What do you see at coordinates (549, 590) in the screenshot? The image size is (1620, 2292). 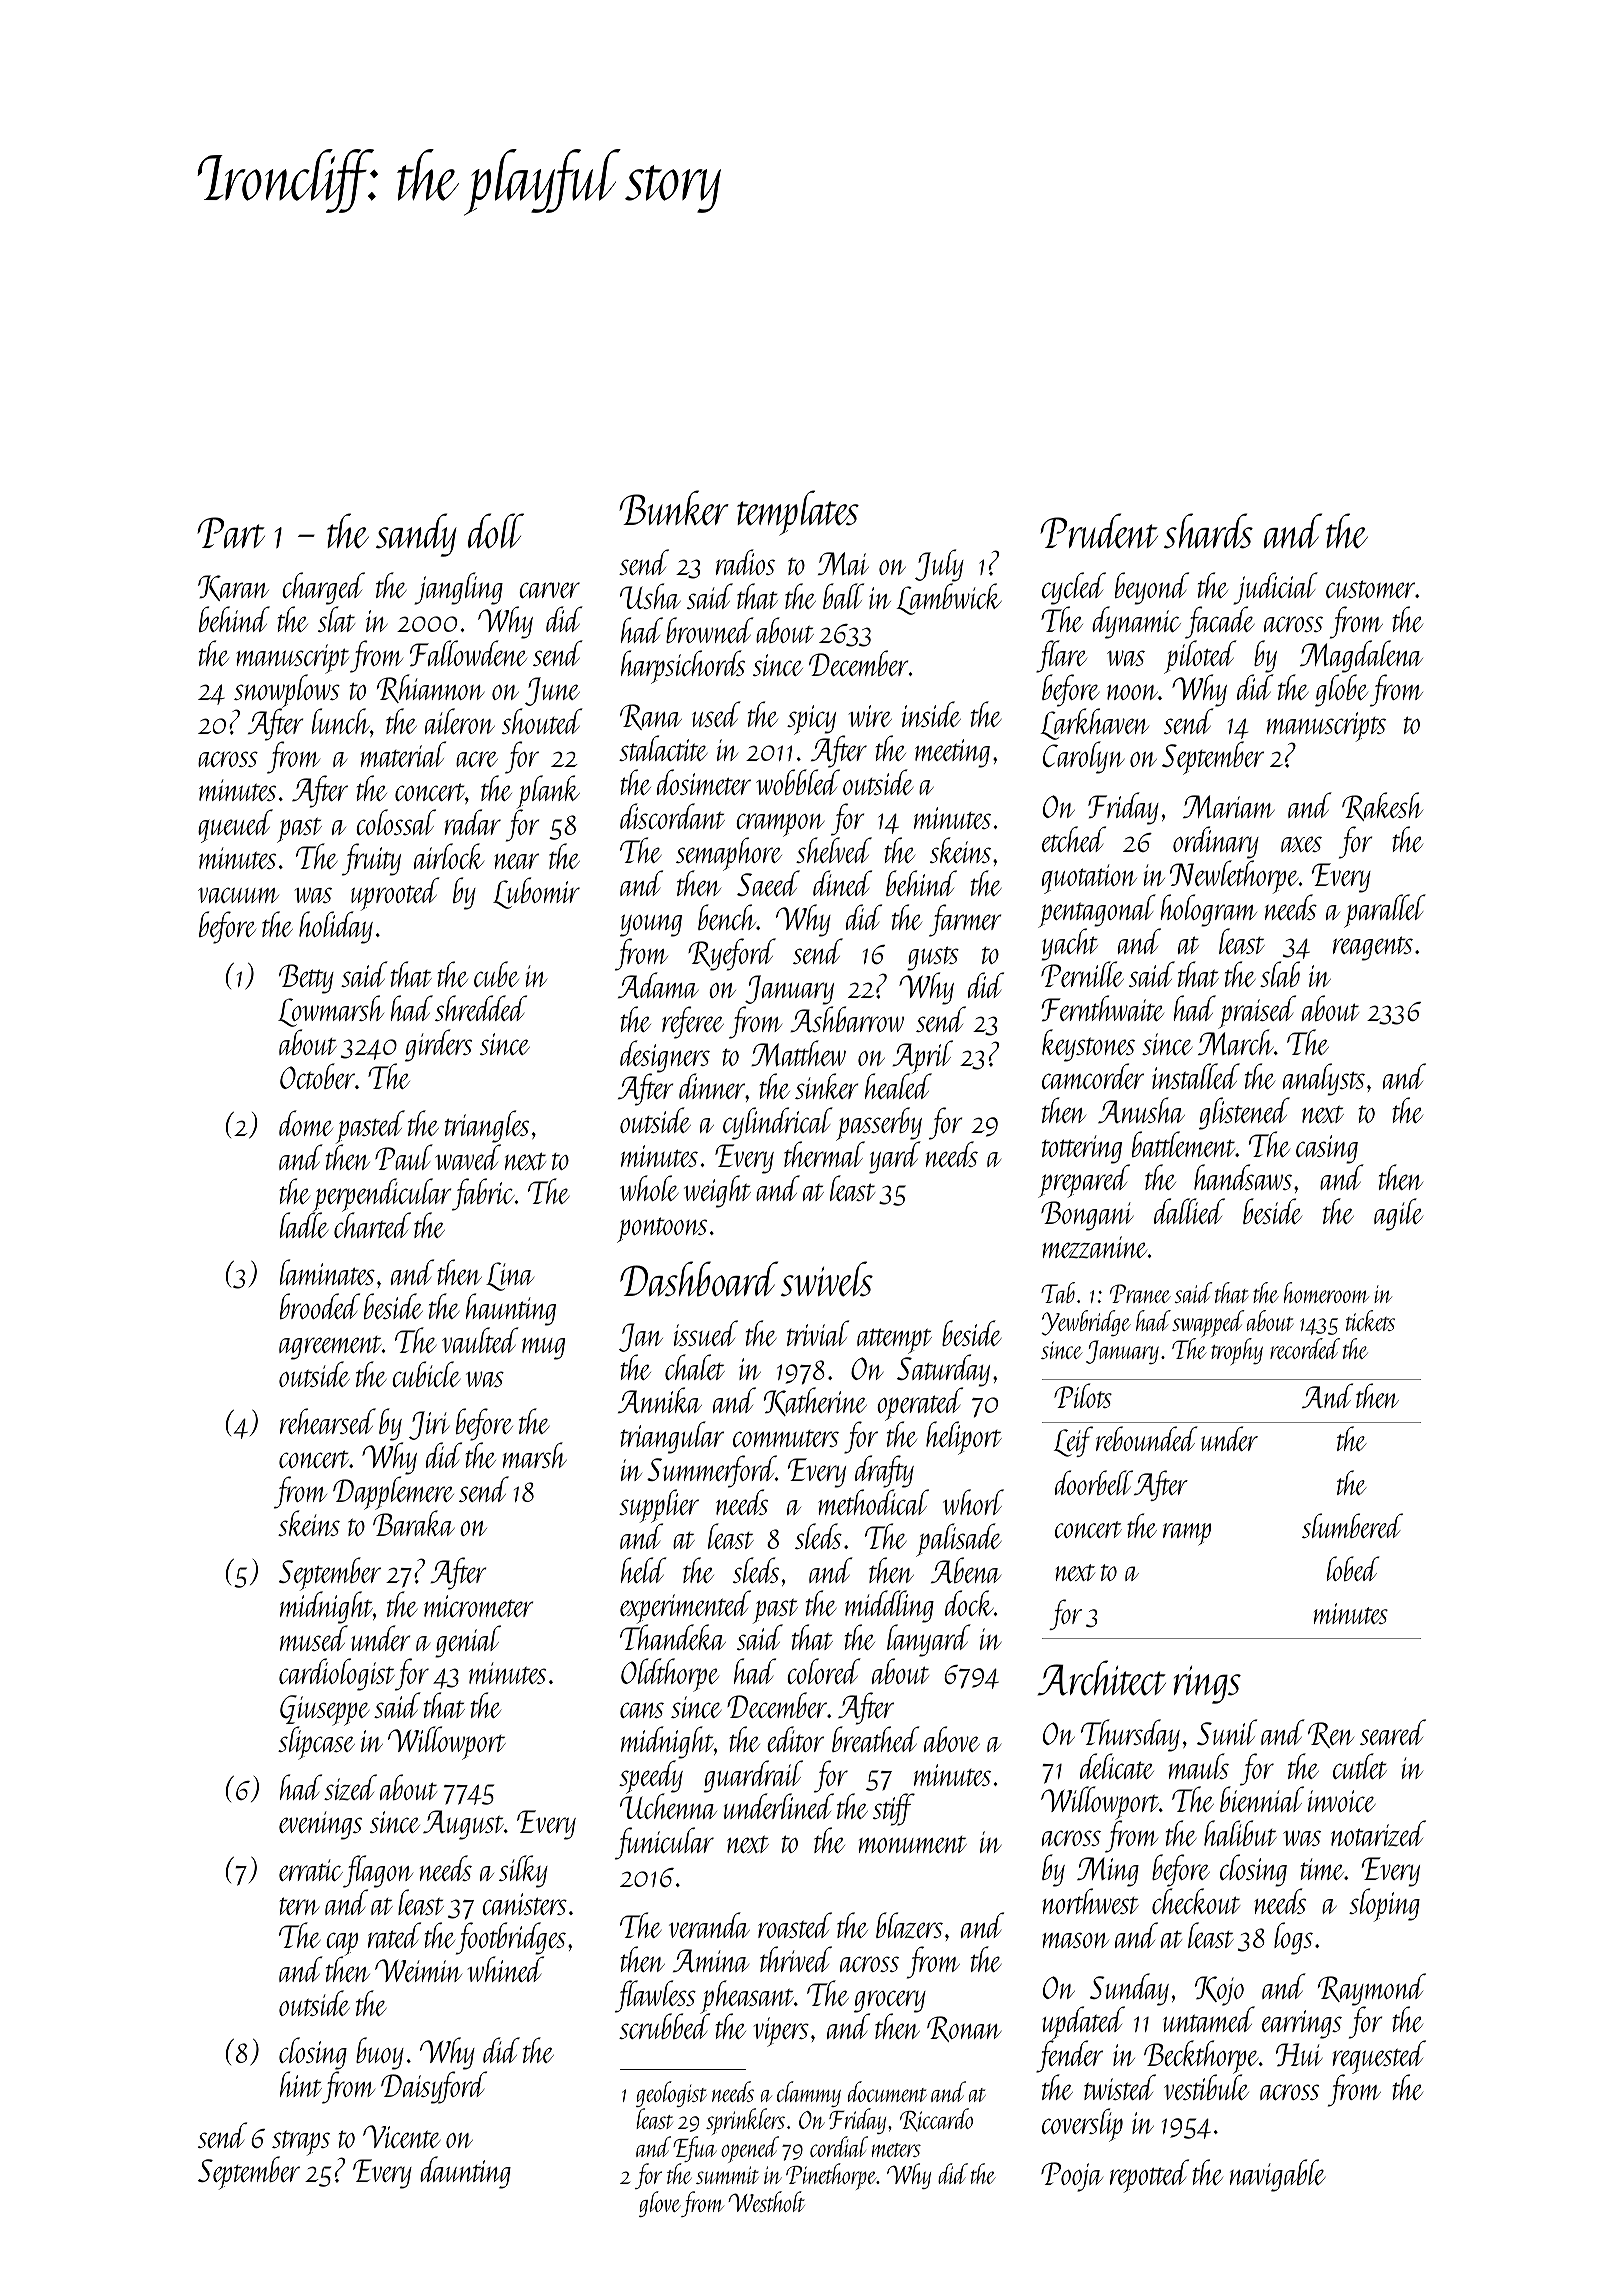 I see `carver` at bounding box center [549, 590].
